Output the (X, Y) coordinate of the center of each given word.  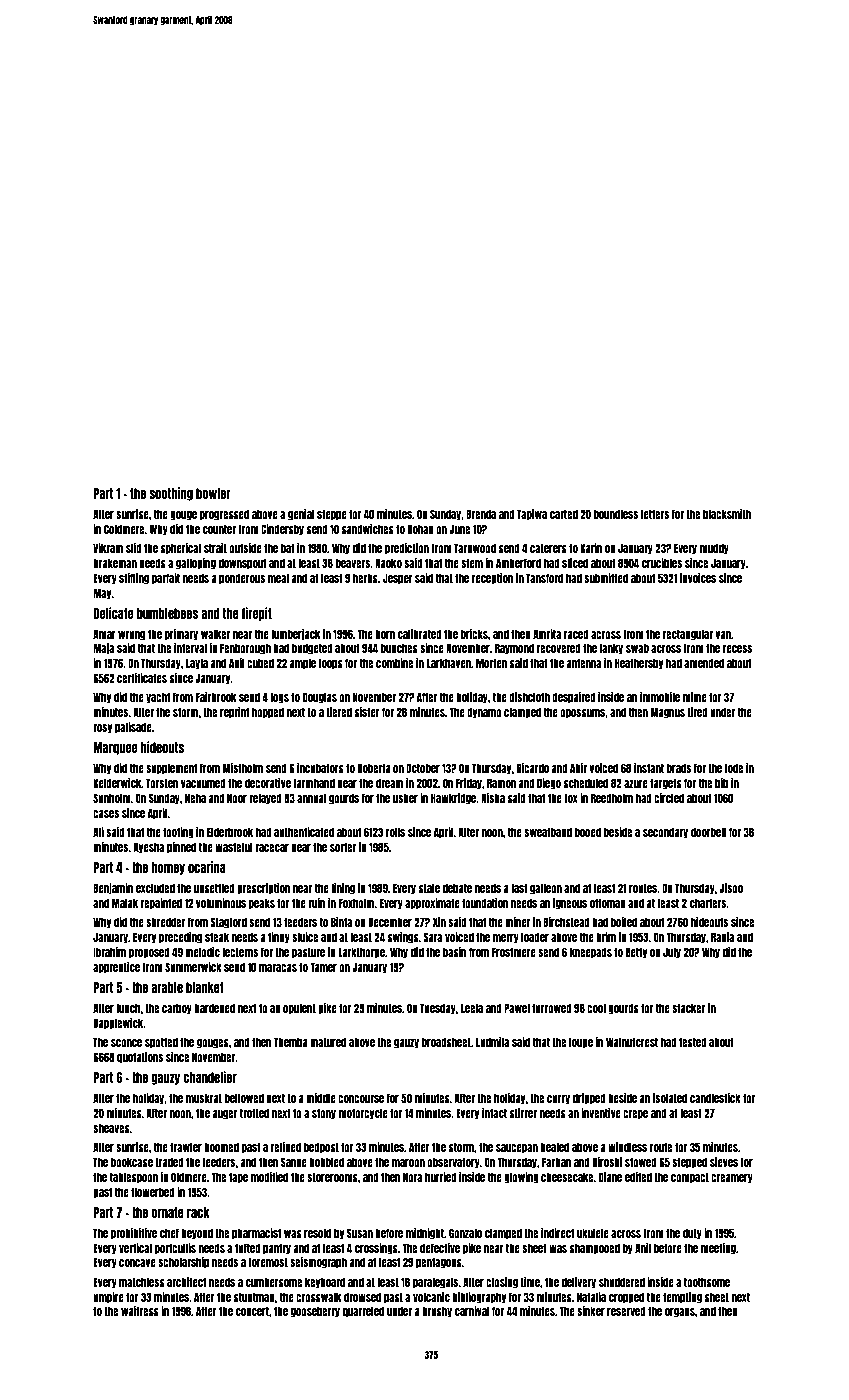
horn (385, 634)
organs (680, 1313)
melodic (202, 952)
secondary (665, 833)
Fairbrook (216, 697)
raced (576, 634)
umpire (108, 1298)
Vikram (108, 548)
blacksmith (727, 514)
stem (472, 563)
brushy (437, 1312)
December (390, 922)
